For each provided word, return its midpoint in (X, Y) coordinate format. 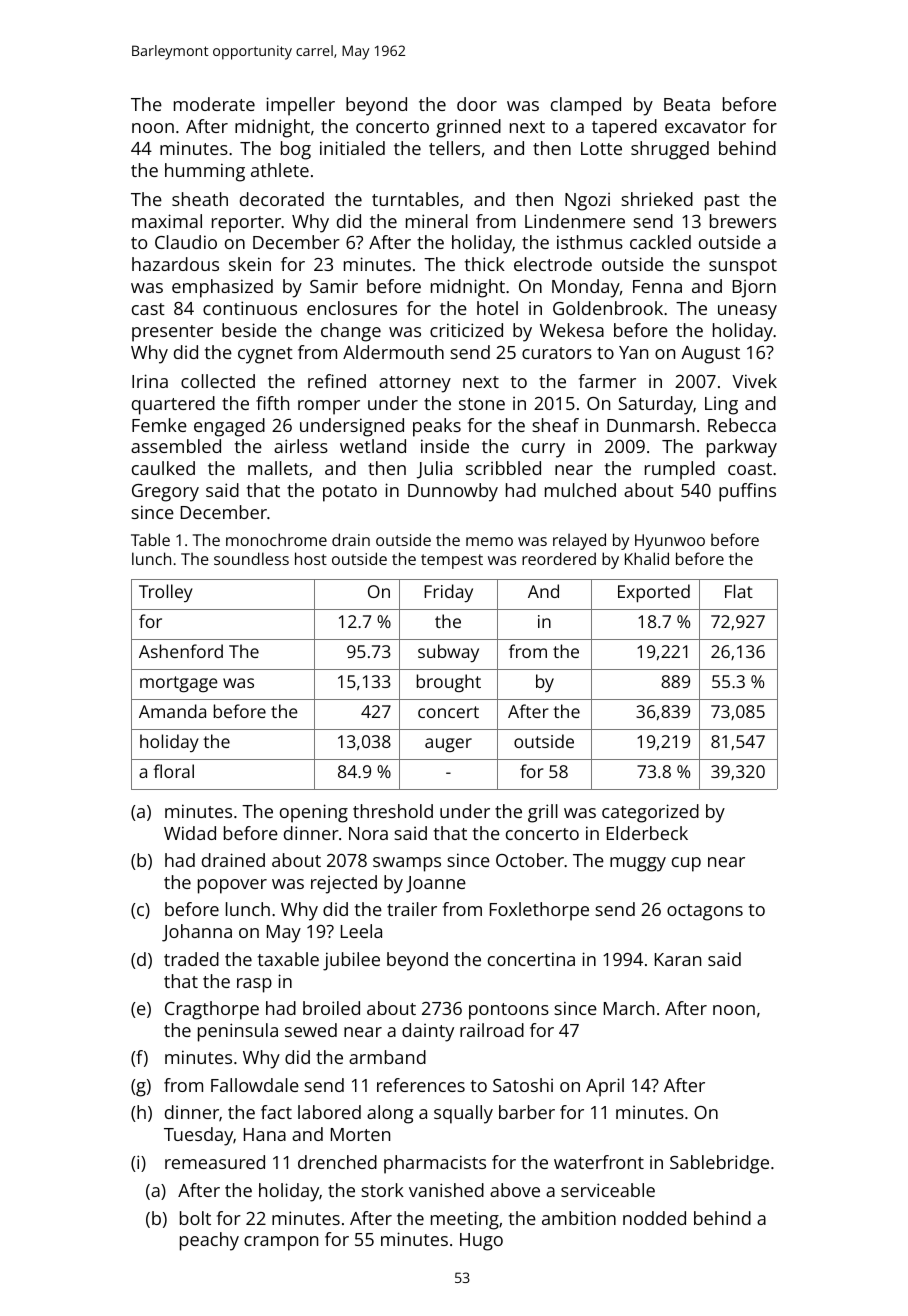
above (515, 1190)
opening (314, 813)
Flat (739, 591)
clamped (586, 106)
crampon (281, 1243)
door (477, 104)
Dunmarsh (650, 425)
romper (329, 407)
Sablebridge (719, 1164)
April (605, 1087)
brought (449, 683)
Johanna (197, 933)
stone (482, 404)
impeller (300, 106)
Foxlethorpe (539, 911)
